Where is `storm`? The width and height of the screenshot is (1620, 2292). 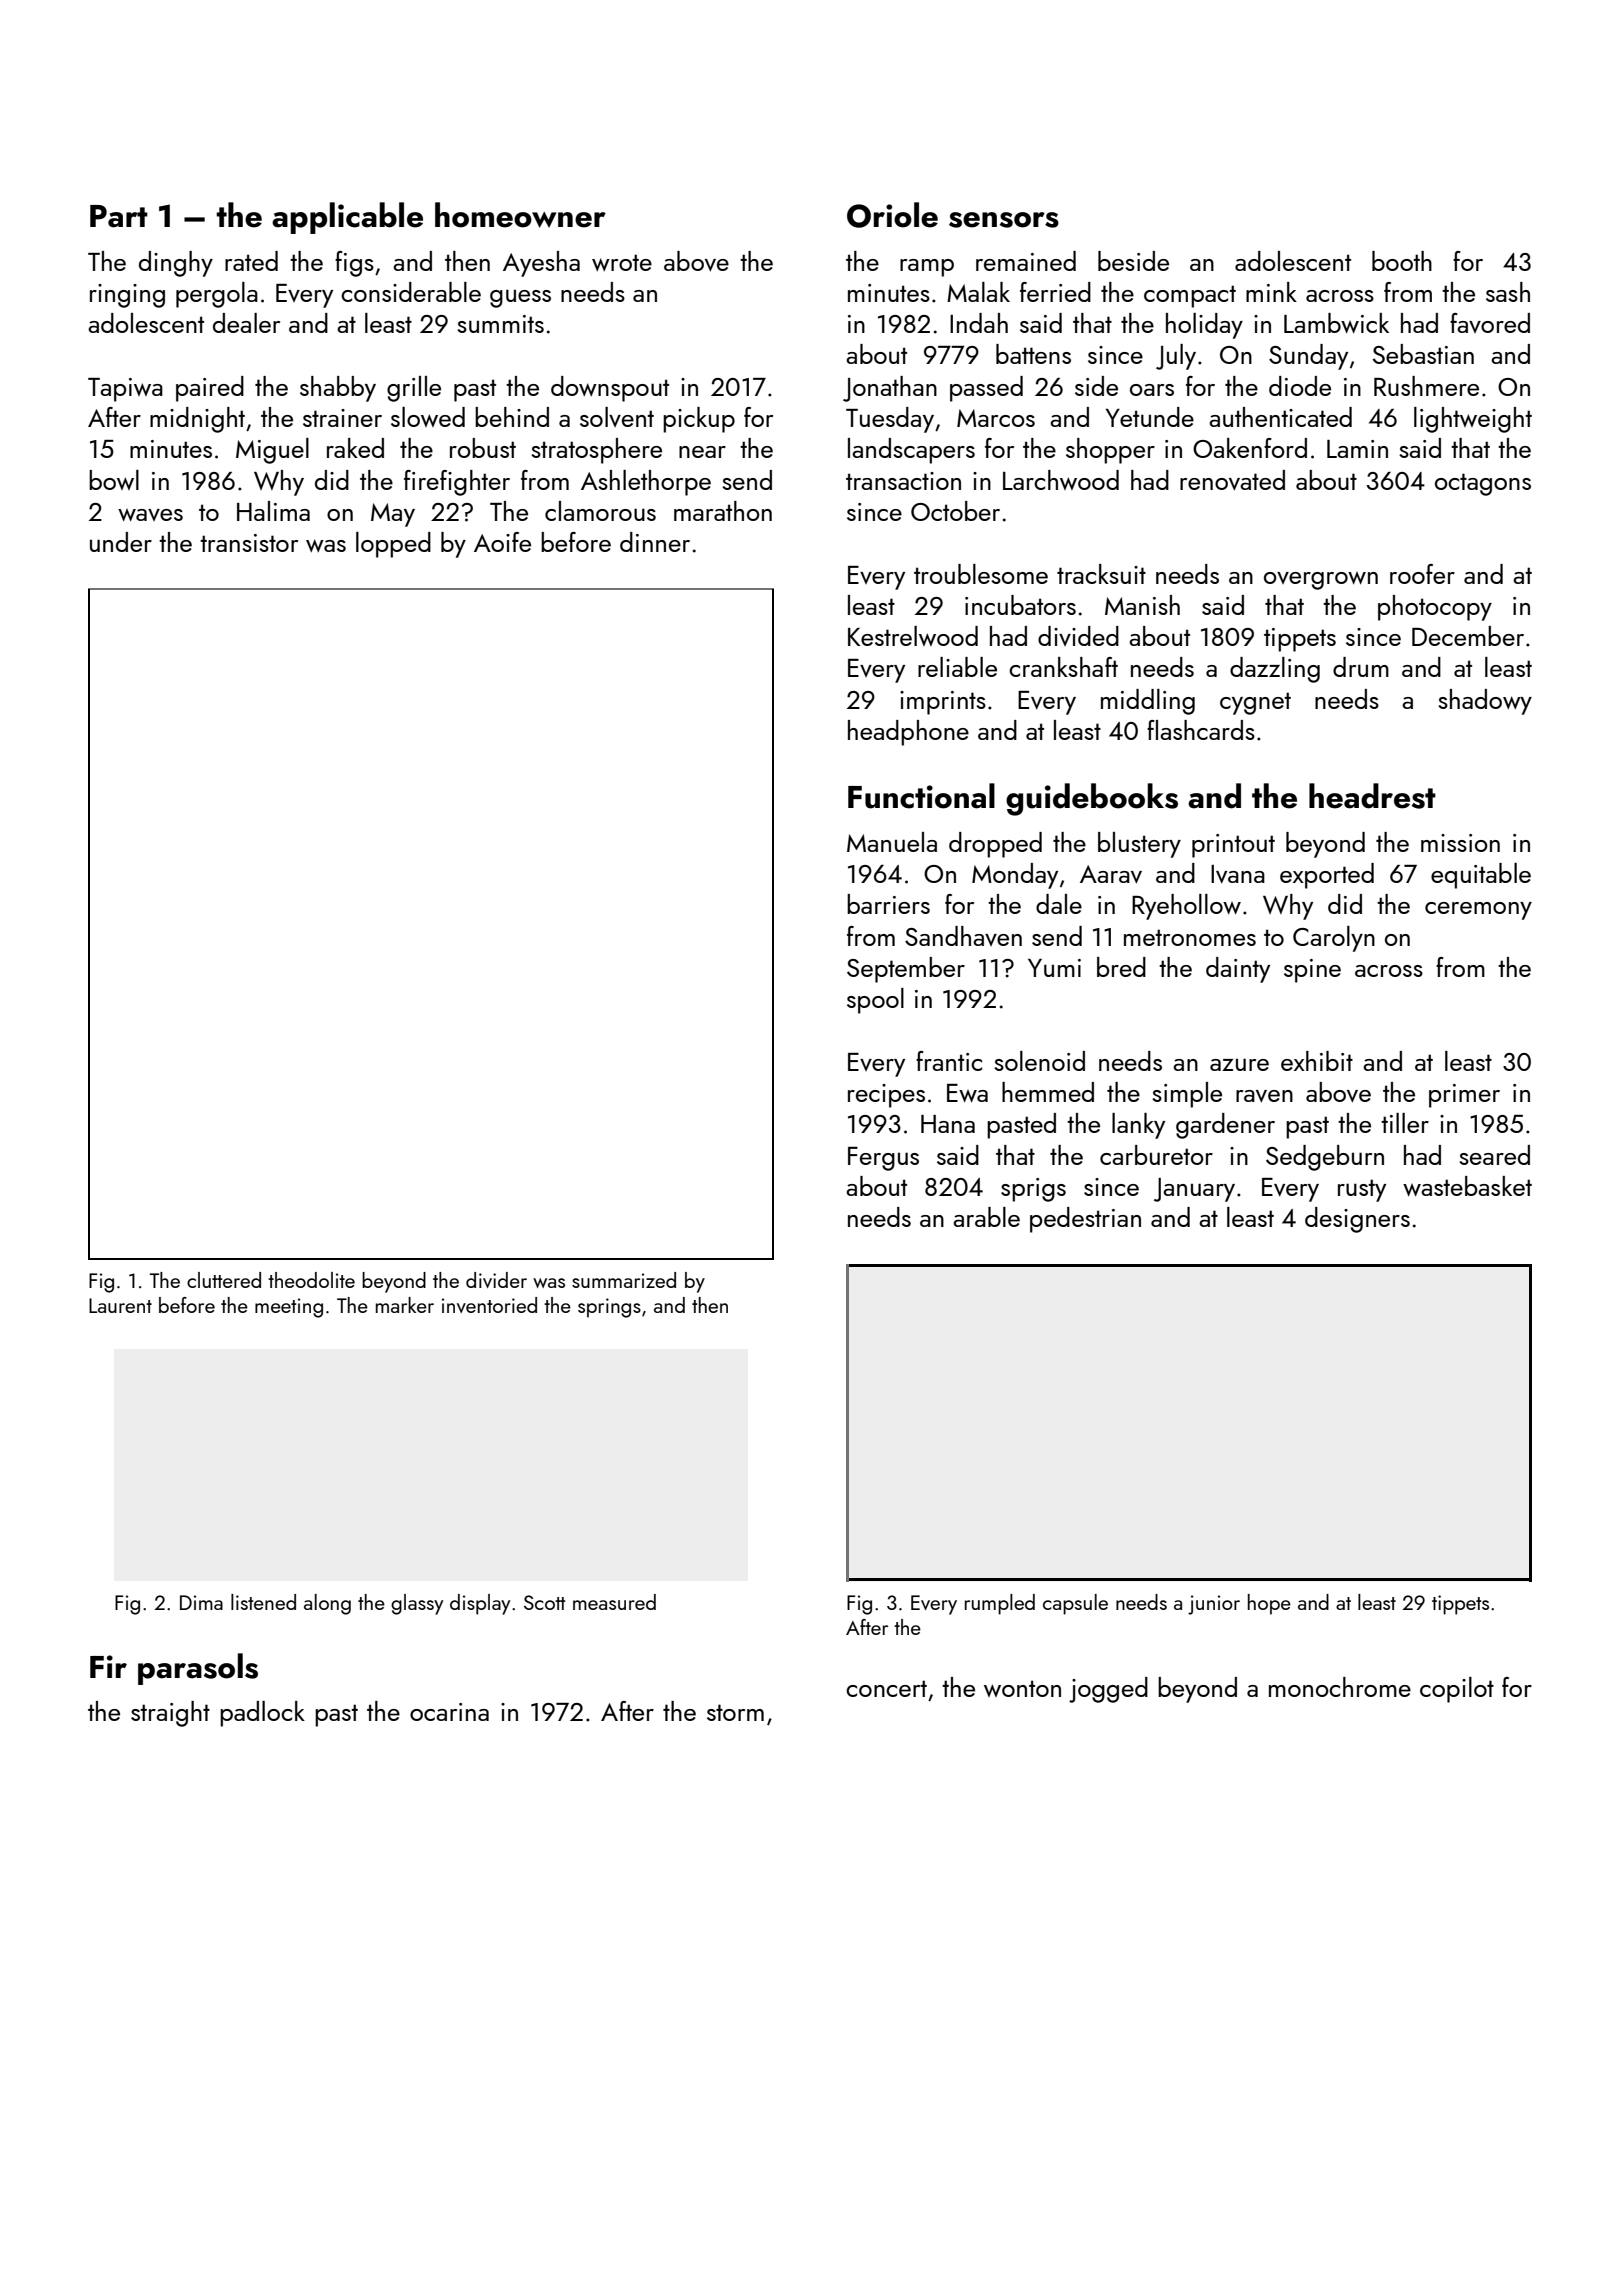 storm is located at coordinates (735, 1712).
